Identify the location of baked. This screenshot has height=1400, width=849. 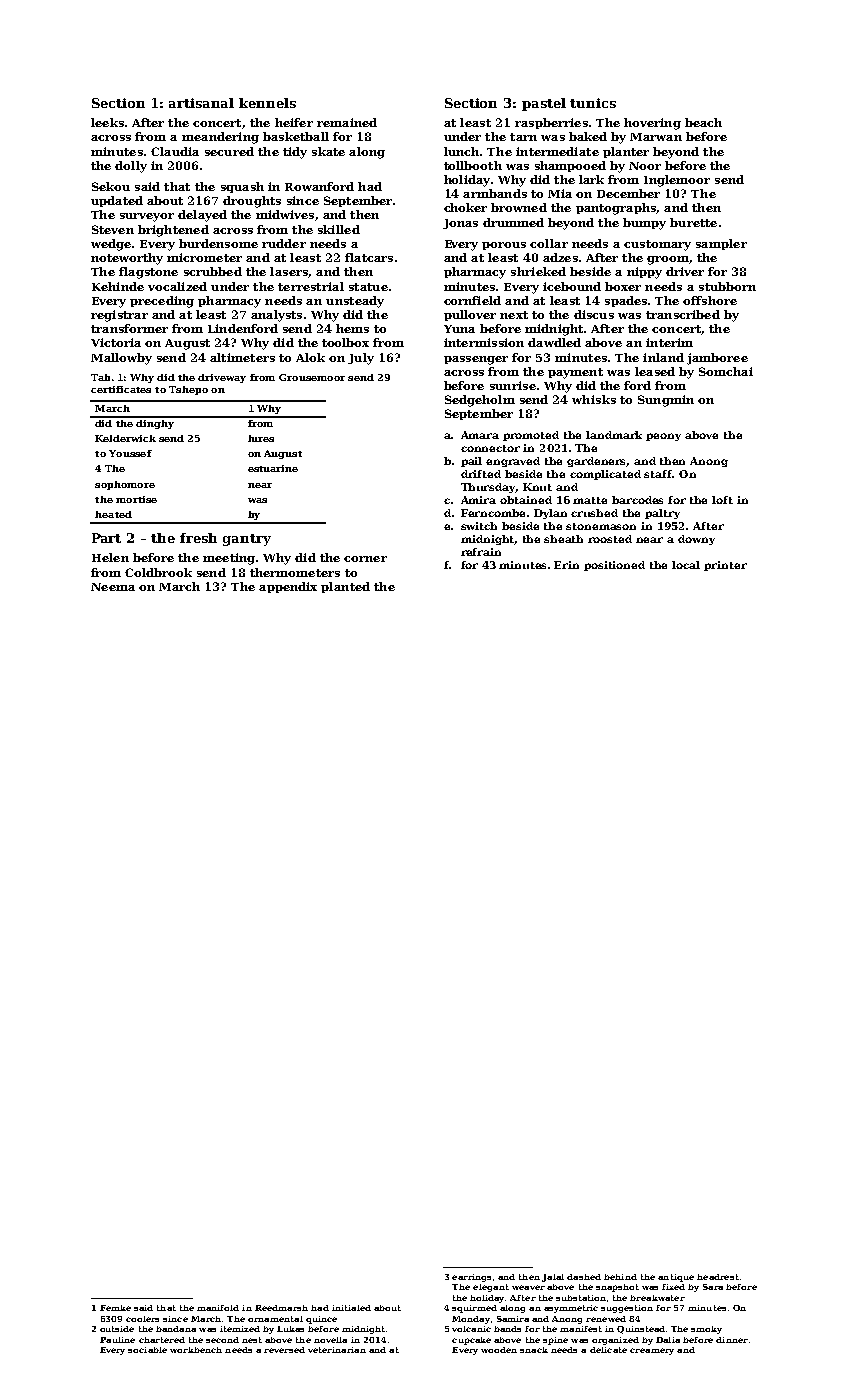
(588, 136).
